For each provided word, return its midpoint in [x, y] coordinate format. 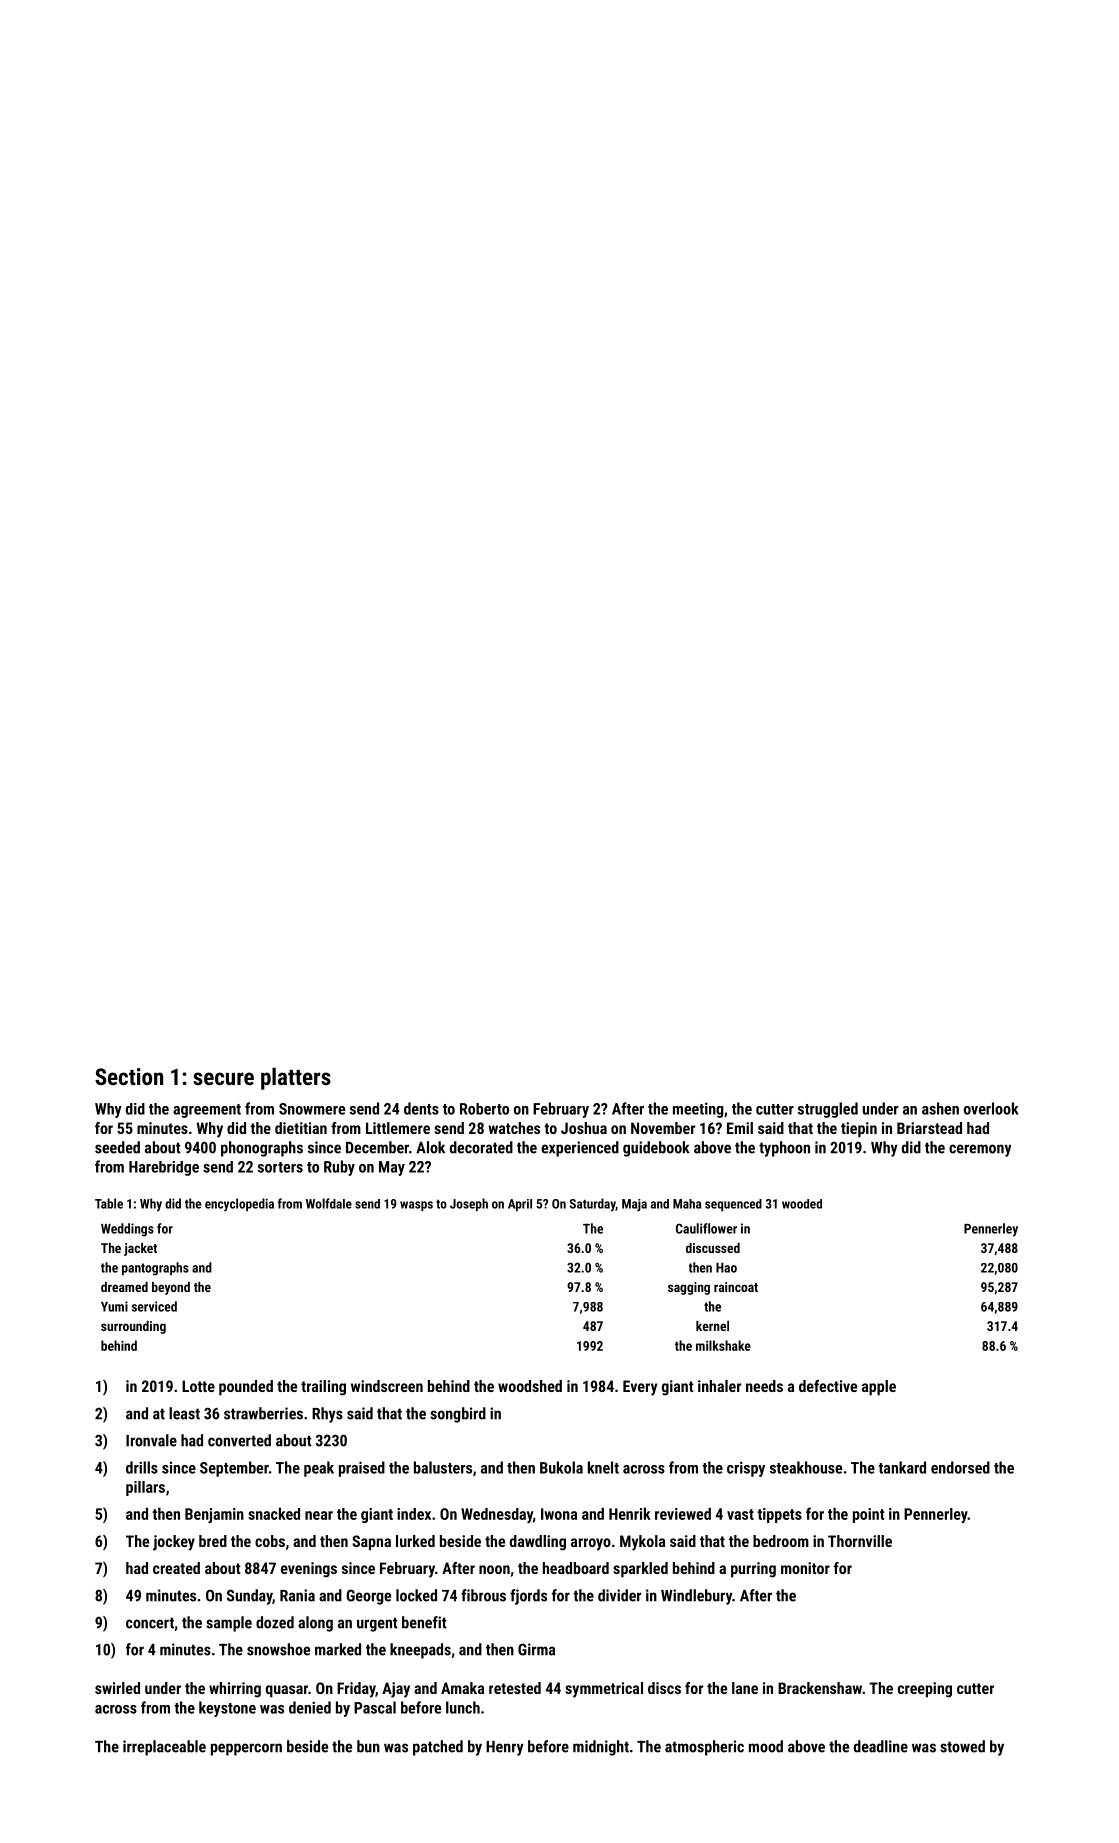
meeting [698, 1110]
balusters [443, 1467]
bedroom [781, 1541]
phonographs [262, 1149]
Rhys [327, 1415]
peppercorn [246, 1749]
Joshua [584, 1128]
